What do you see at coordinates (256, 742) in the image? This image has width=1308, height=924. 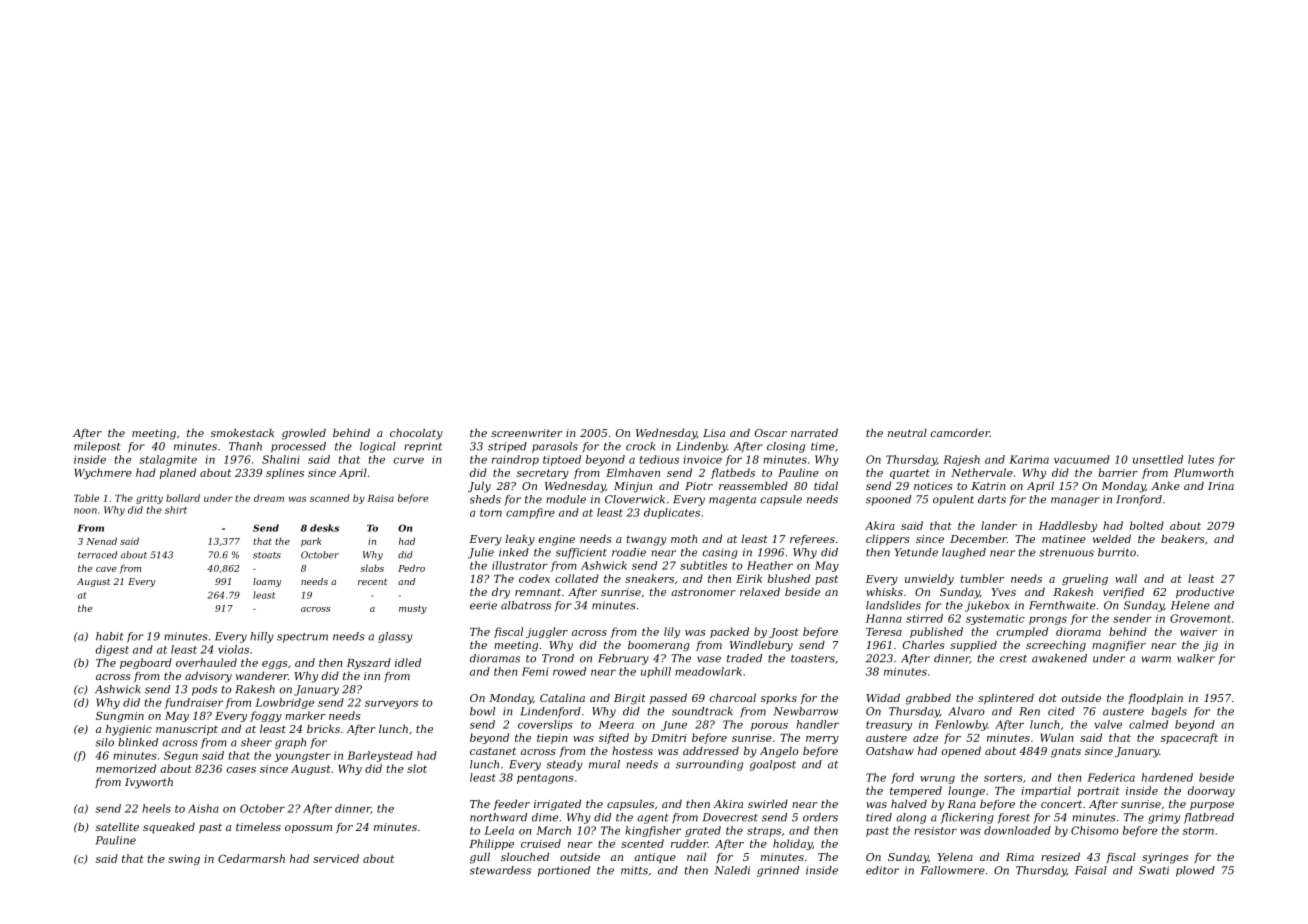 I see `sheer` at bounding box center [256, 742].
